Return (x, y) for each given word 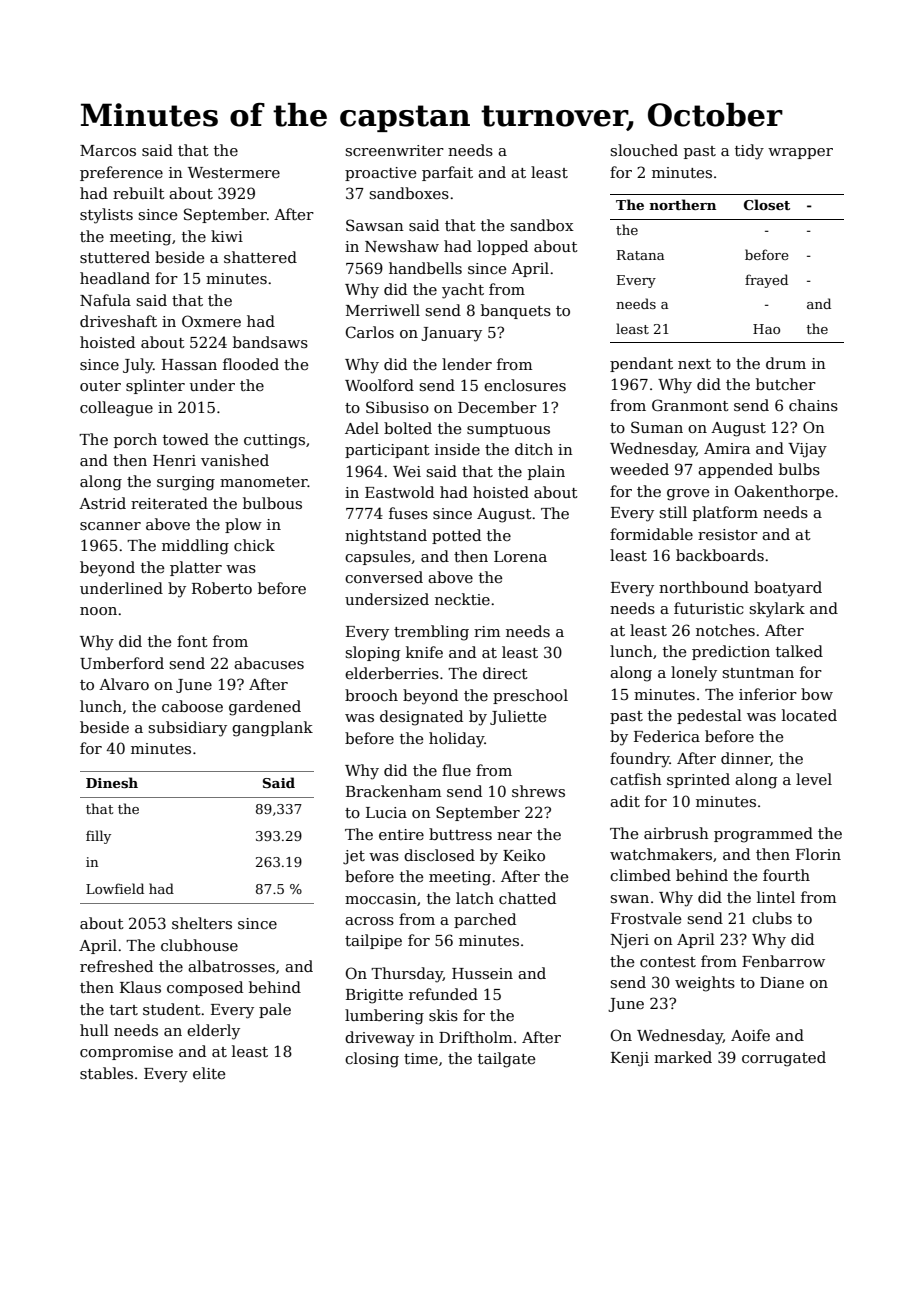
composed (205, 988)
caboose (192, 706)
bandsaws (270, 342)
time (421, 1058)
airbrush (676, 833)
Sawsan (375, 225)
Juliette (518, 717)
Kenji (630, 1059)
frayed (766, 281)
